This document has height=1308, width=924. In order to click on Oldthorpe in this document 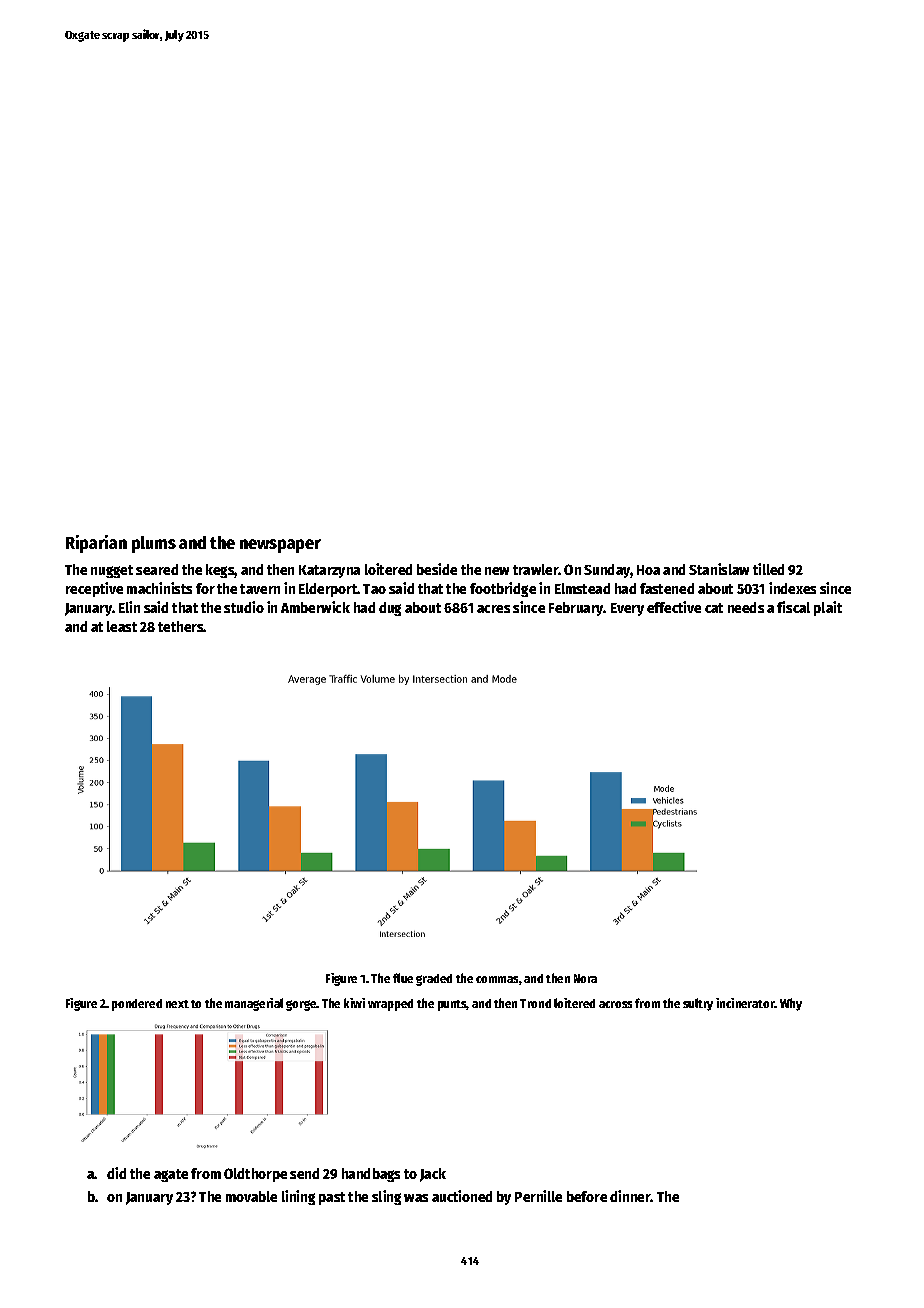, I will do `click(255, 1175)`.
